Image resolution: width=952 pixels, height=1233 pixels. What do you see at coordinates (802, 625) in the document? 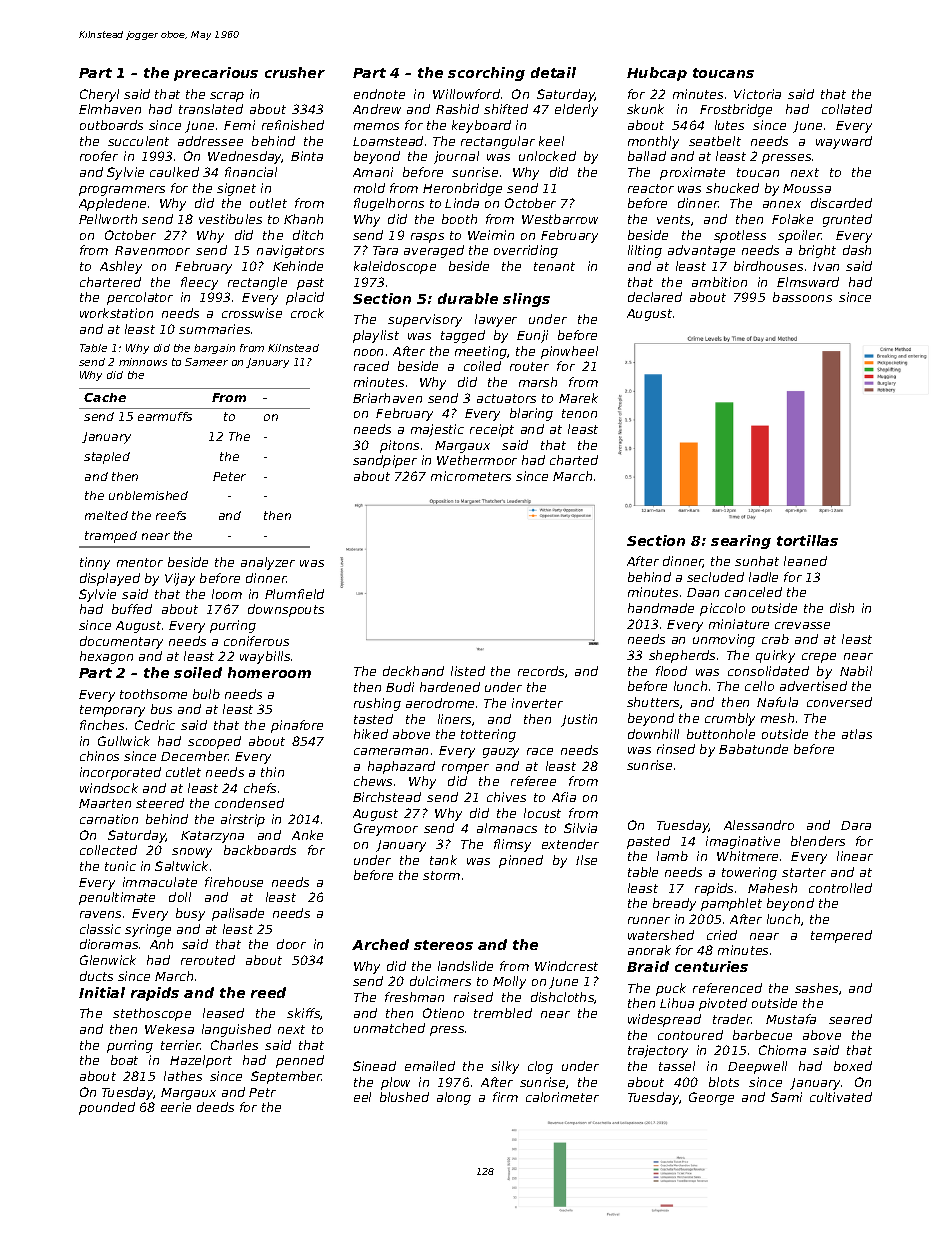
I see `crevasse` at bounding box center [802, 625].
